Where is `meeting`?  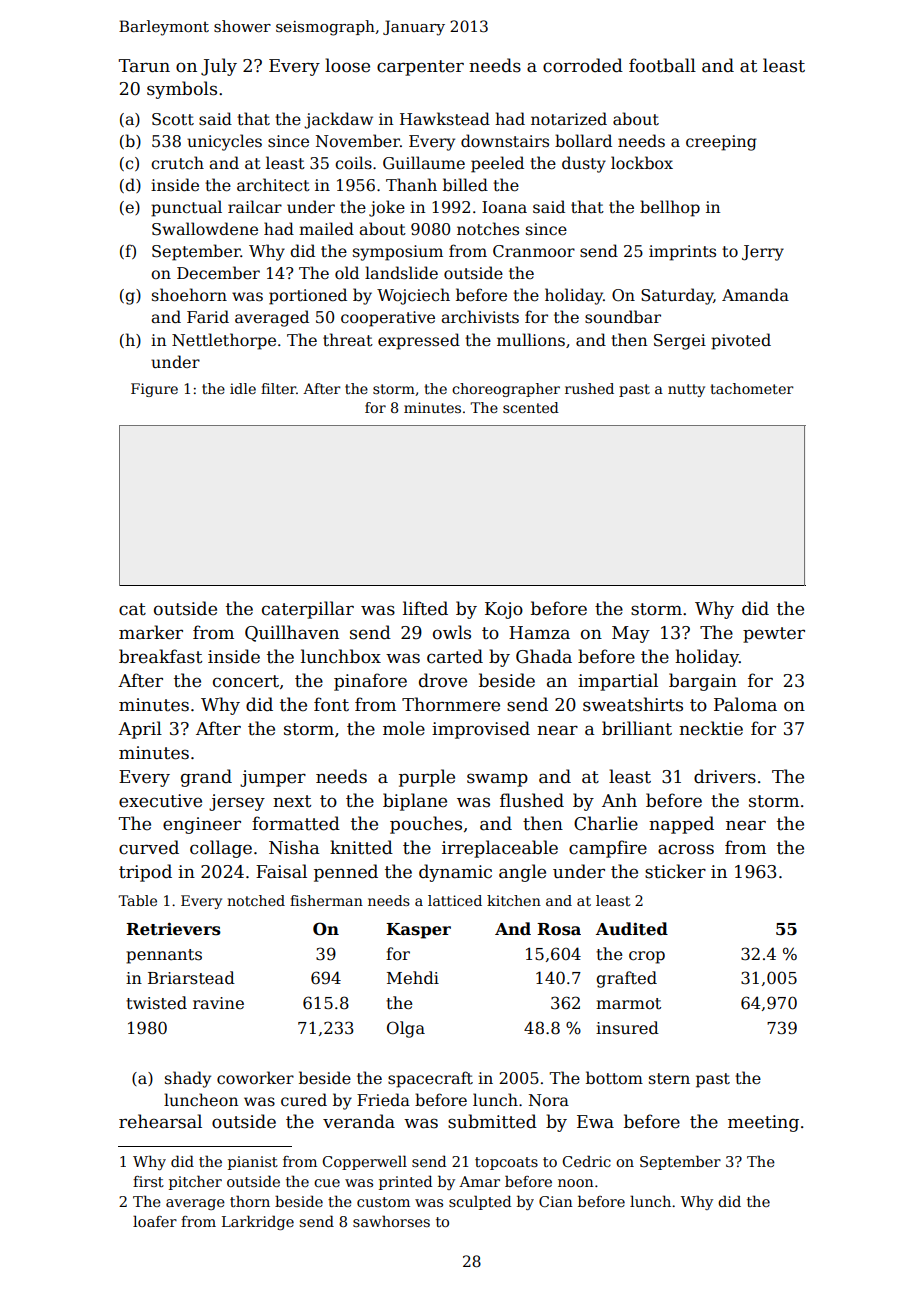
meeting is located at coordinates (763, 1123).
